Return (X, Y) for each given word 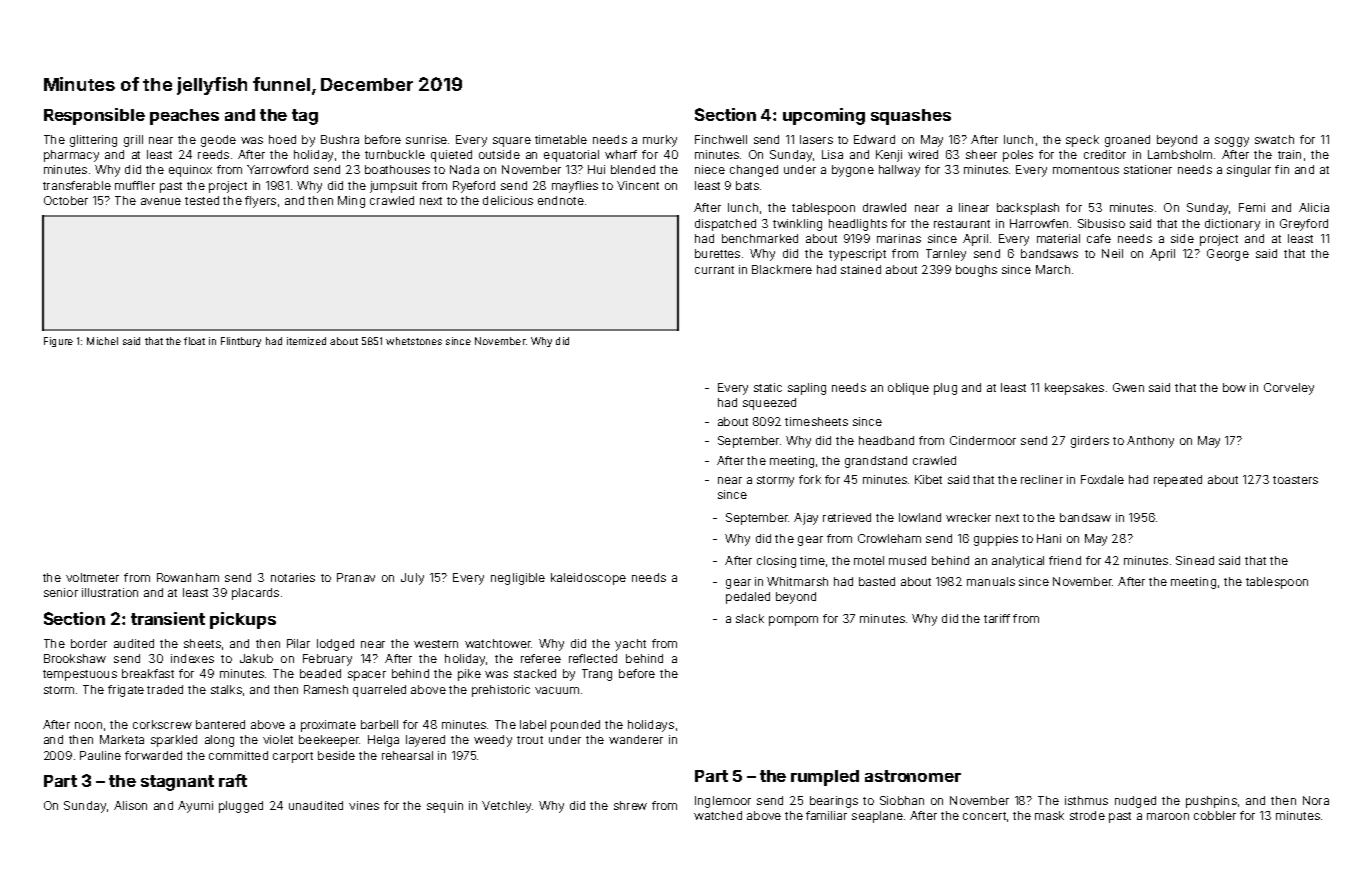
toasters (1295, 480)
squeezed (769, 404)
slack (750, 618)
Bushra (340, 139)
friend (1065, 560)
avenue (161, 201)
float (194, 341)
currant (714, 270)
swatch (1274, 139)
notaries (293, 577)
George (1228, 255)
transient (168, 618)
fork (810, 479)
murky (660, 141)
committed (238, 755)
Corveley (1289, 389)
